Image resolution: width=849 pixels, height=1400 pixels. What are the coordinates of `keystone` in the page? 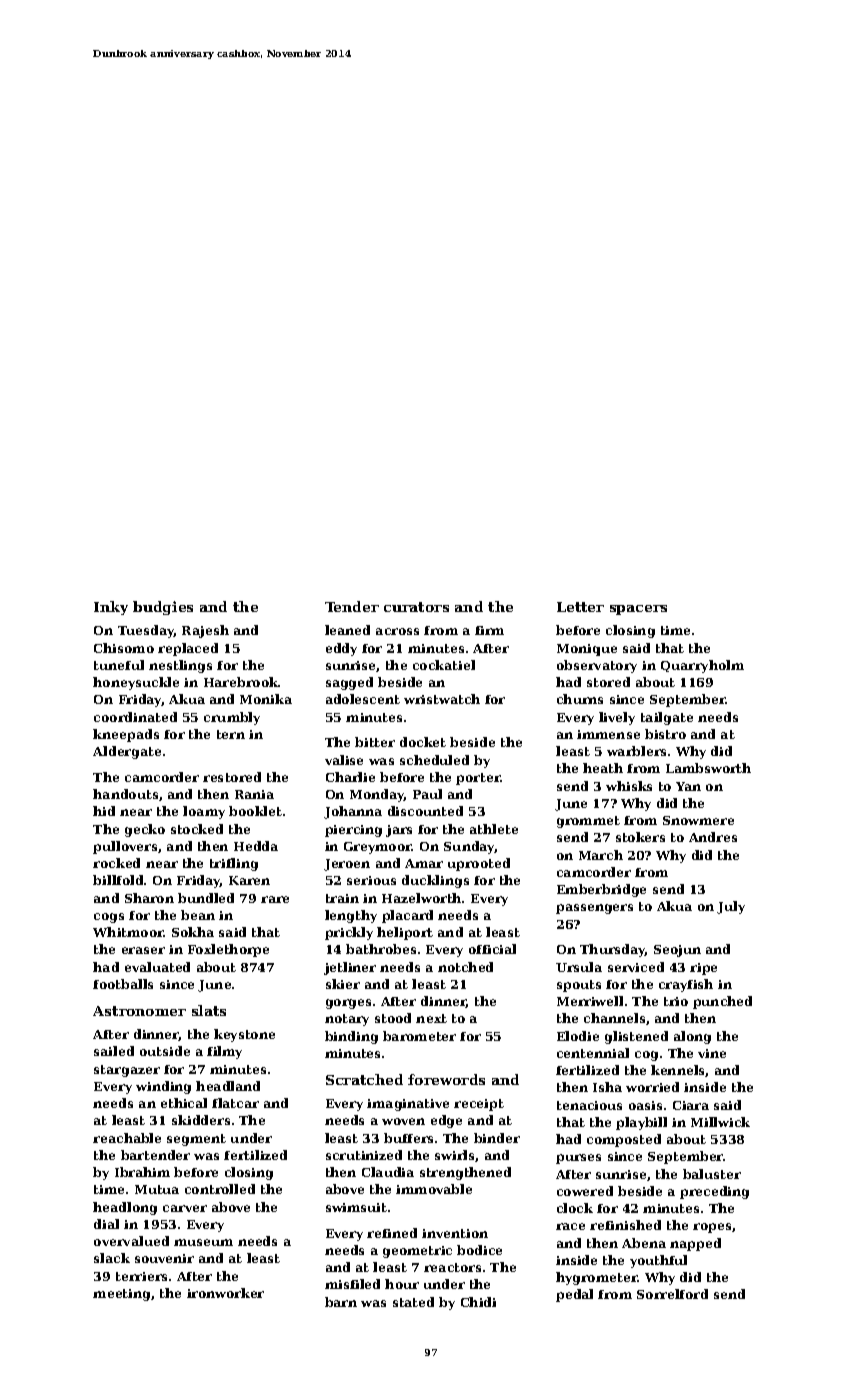 It's located at (244, 1035).
